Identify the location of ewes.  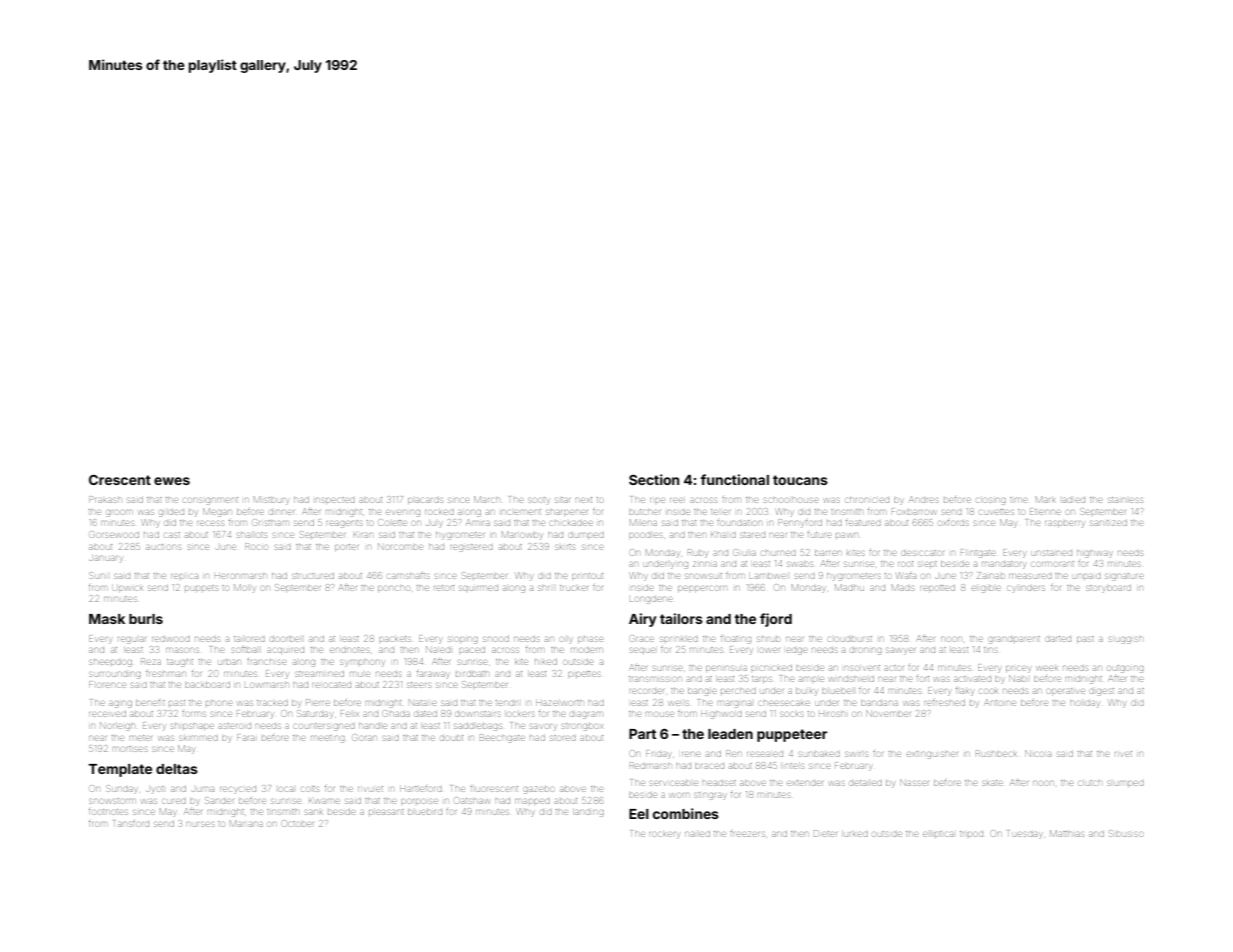
(172, 481).
